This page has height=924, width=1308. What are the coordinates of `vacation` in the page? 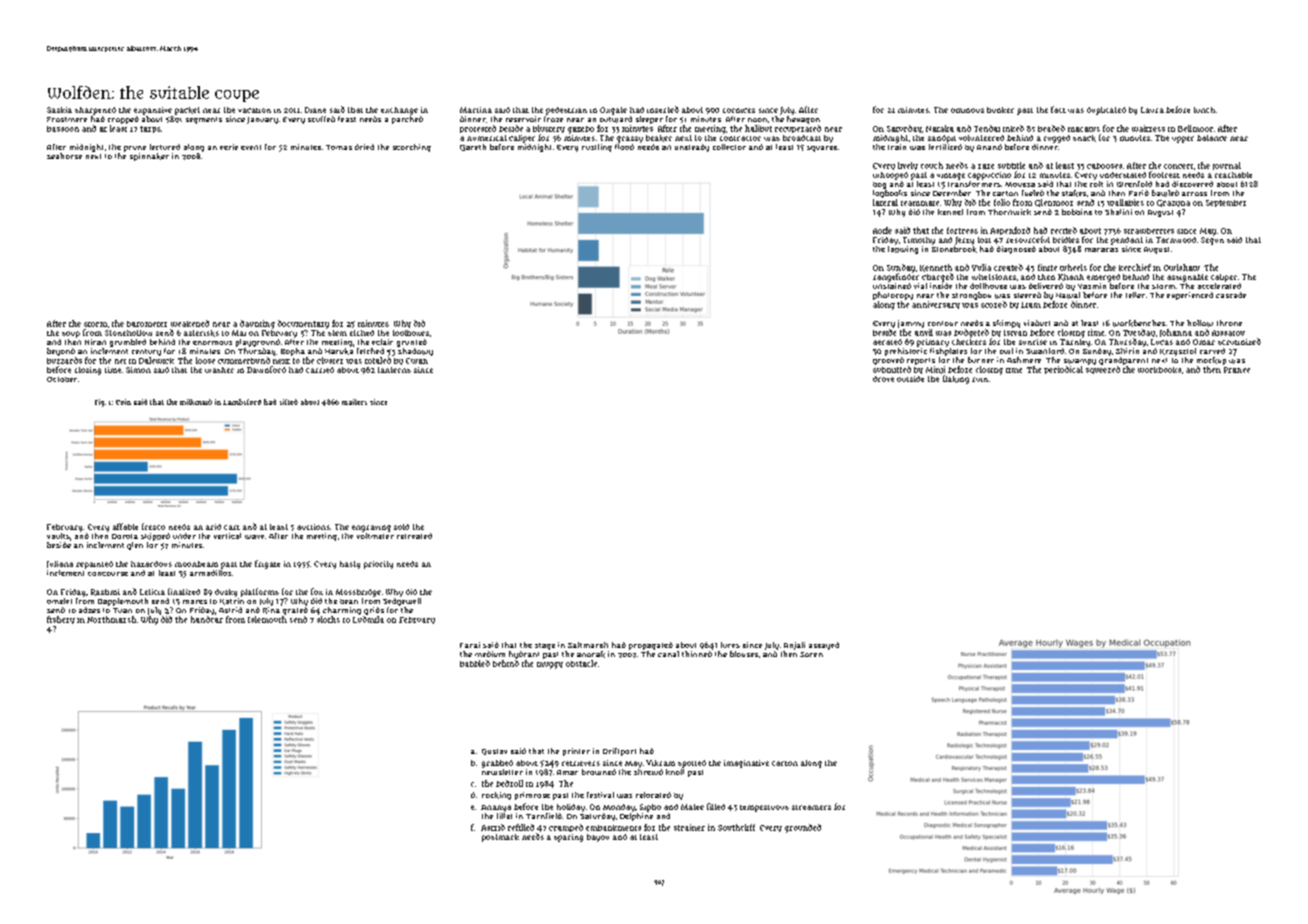 It's located at (254, 110).
